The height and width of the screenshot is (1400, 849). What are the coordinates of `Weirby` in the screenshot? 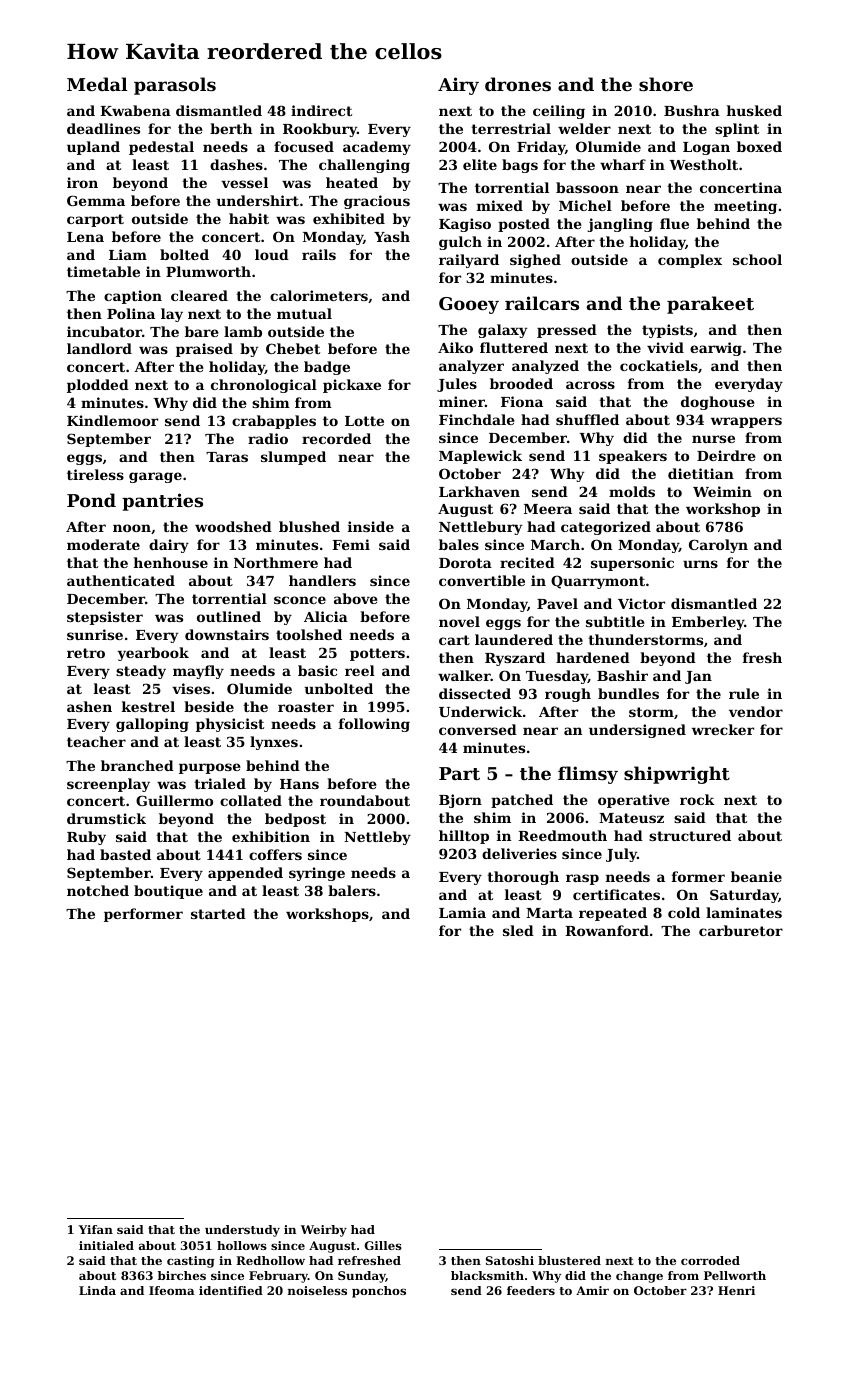 It's located at (324, 1231).
